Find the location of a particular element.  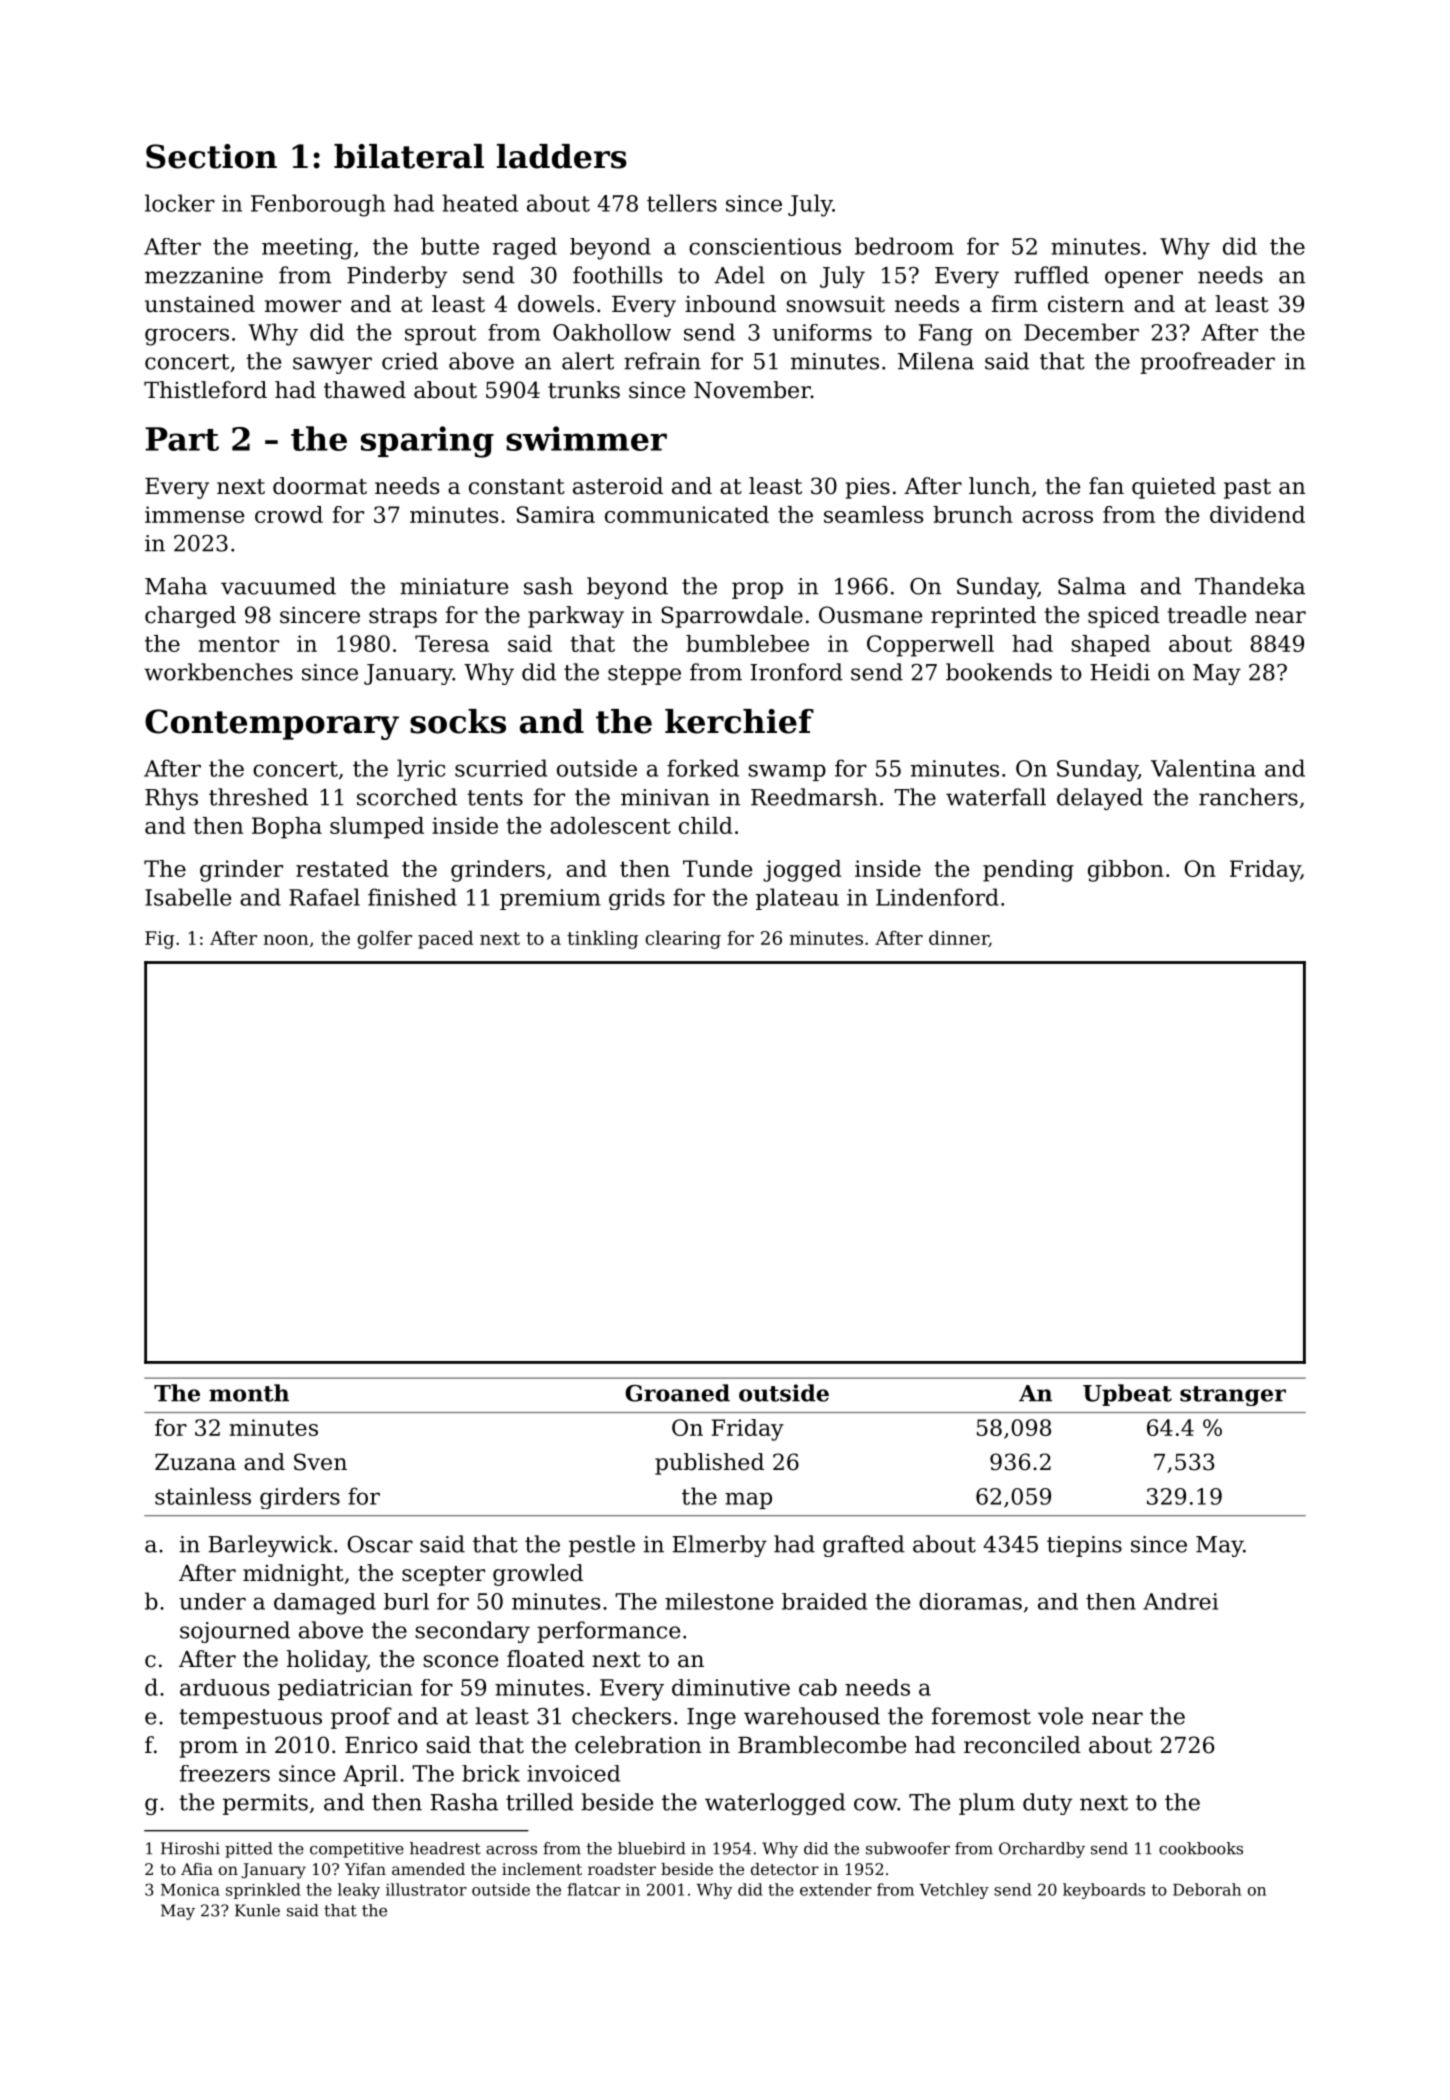

butte is located at coordinates (450, 246).
